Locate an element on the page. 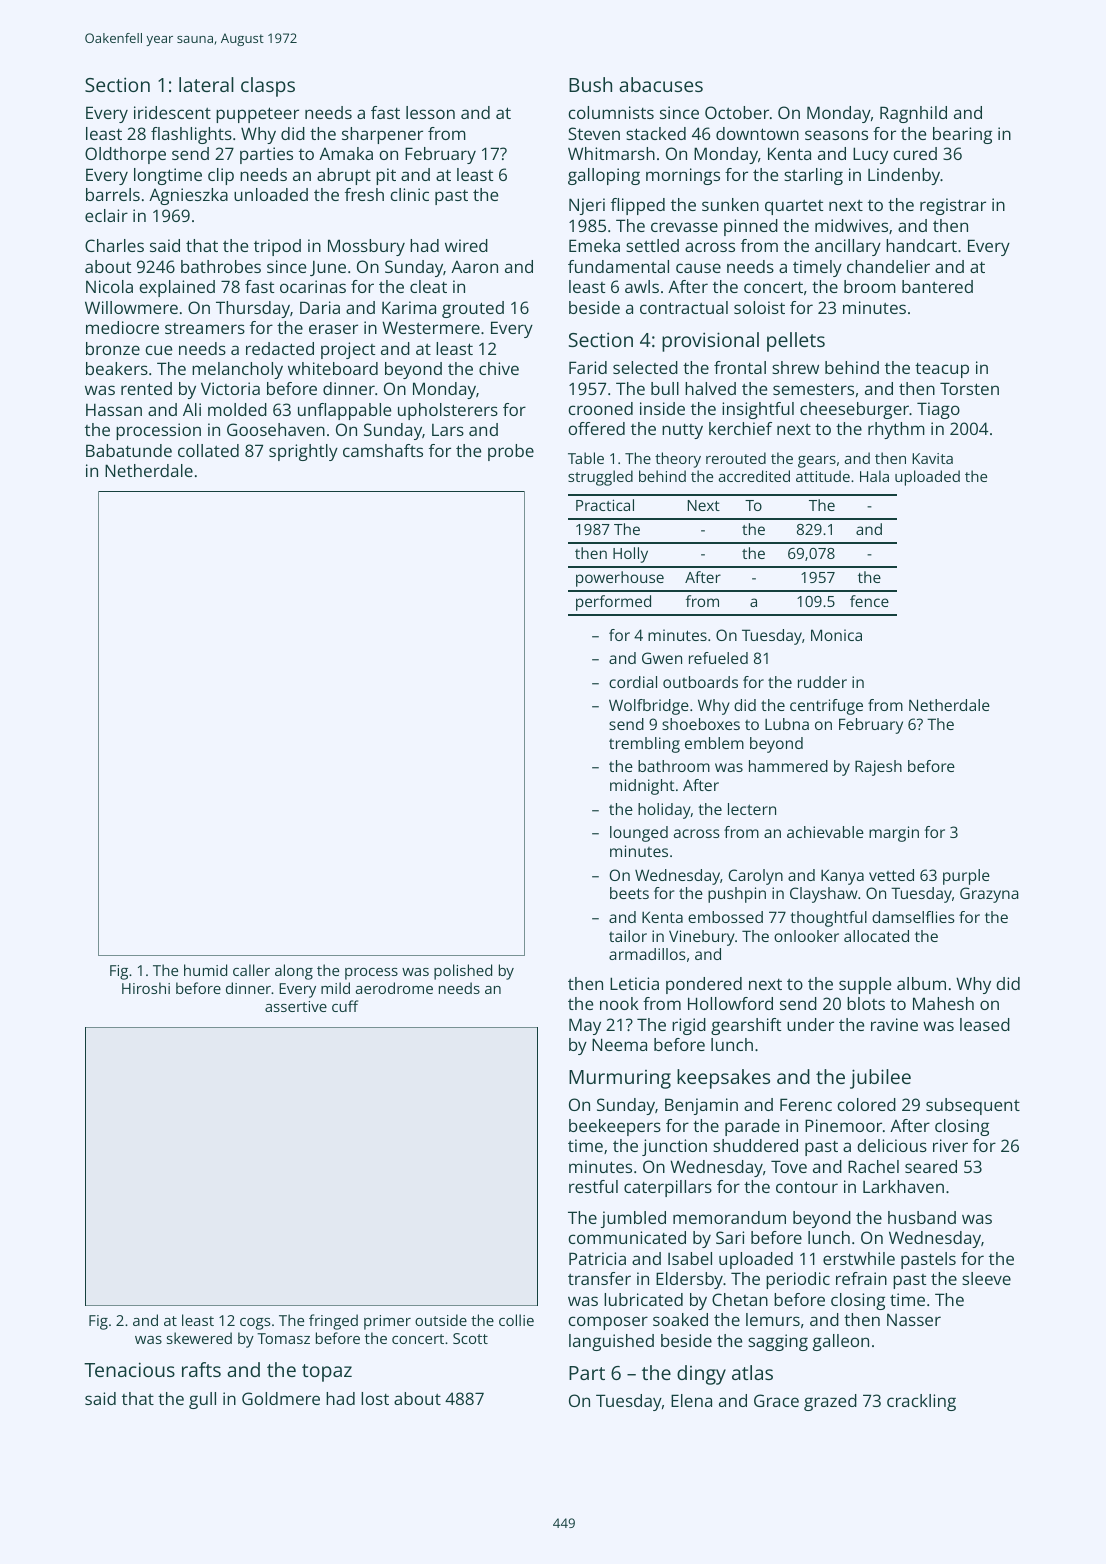 Image resolution: width=1106 pixels, height=1564 pixels. lost is located at coordinates (375, 1398).
